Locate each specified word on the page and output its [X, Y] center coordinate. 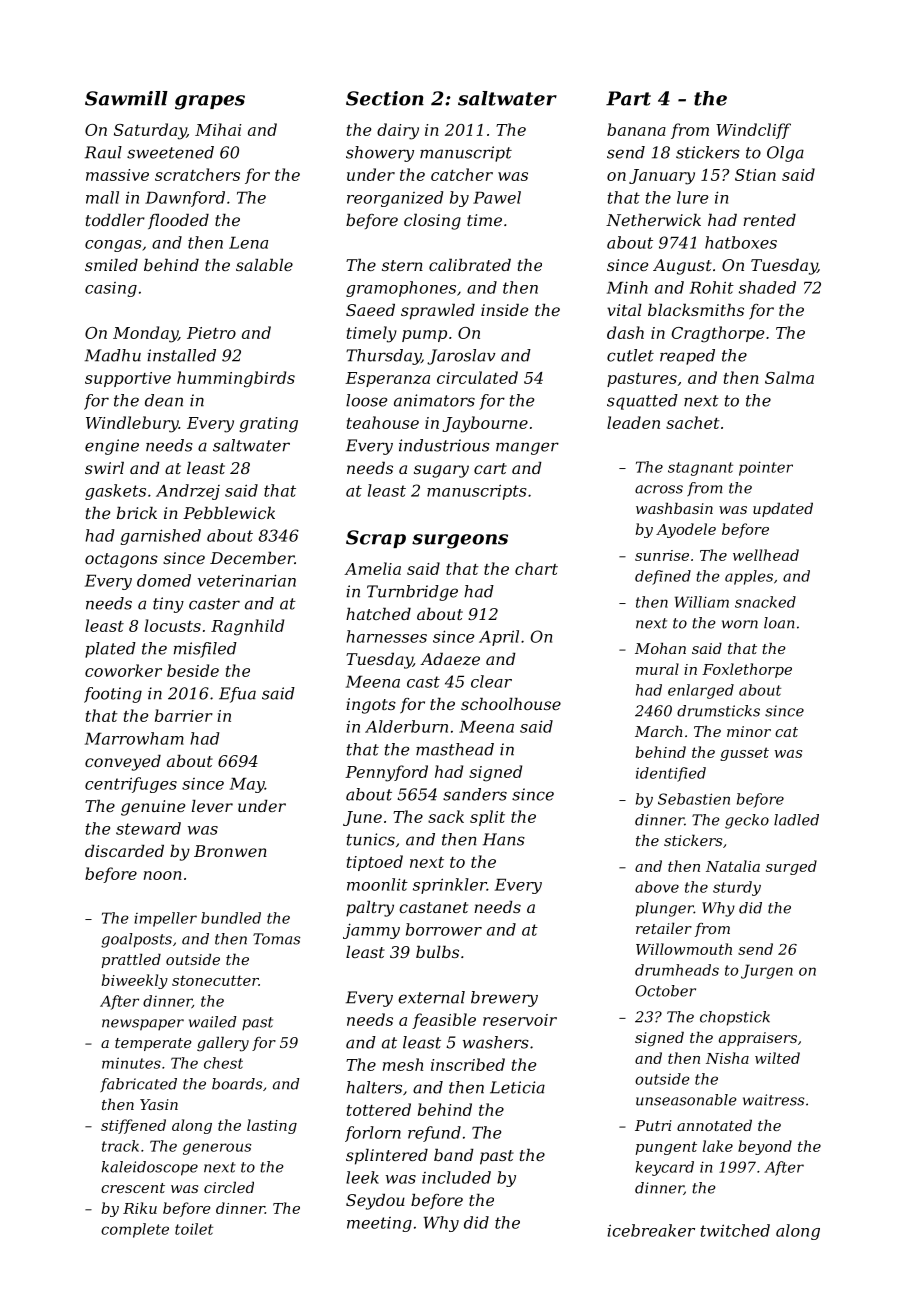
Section [385, 98]
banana [636, 129]
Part [628, 98]
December [252, 558]
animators [434, 400]
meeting [379, 1224]
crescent [133, 1188]
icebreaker [651, 1230]
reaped [687, 357]
